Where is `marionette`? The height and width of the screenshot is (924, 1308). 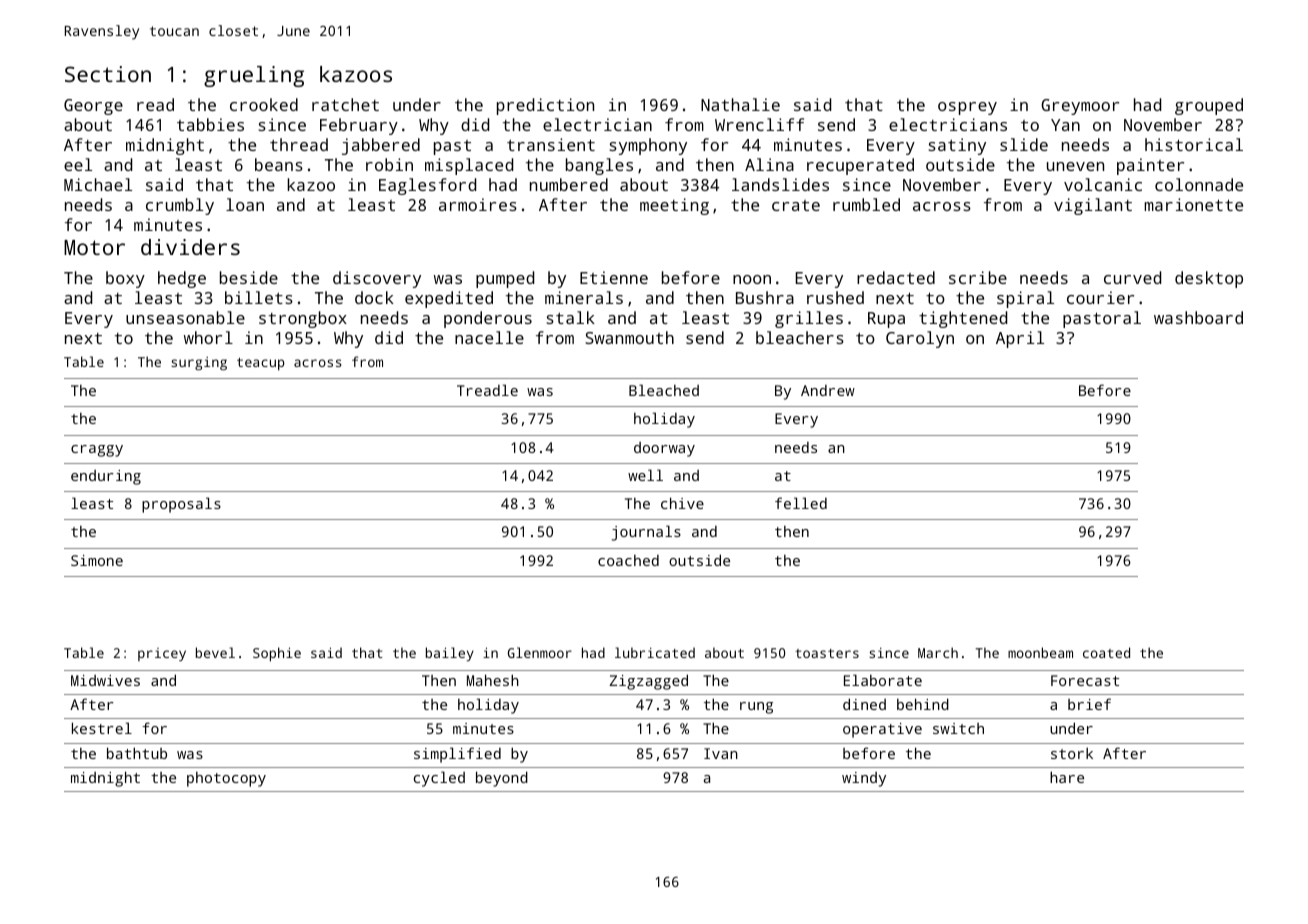 marionette is located at coordinates (1193, 204).
